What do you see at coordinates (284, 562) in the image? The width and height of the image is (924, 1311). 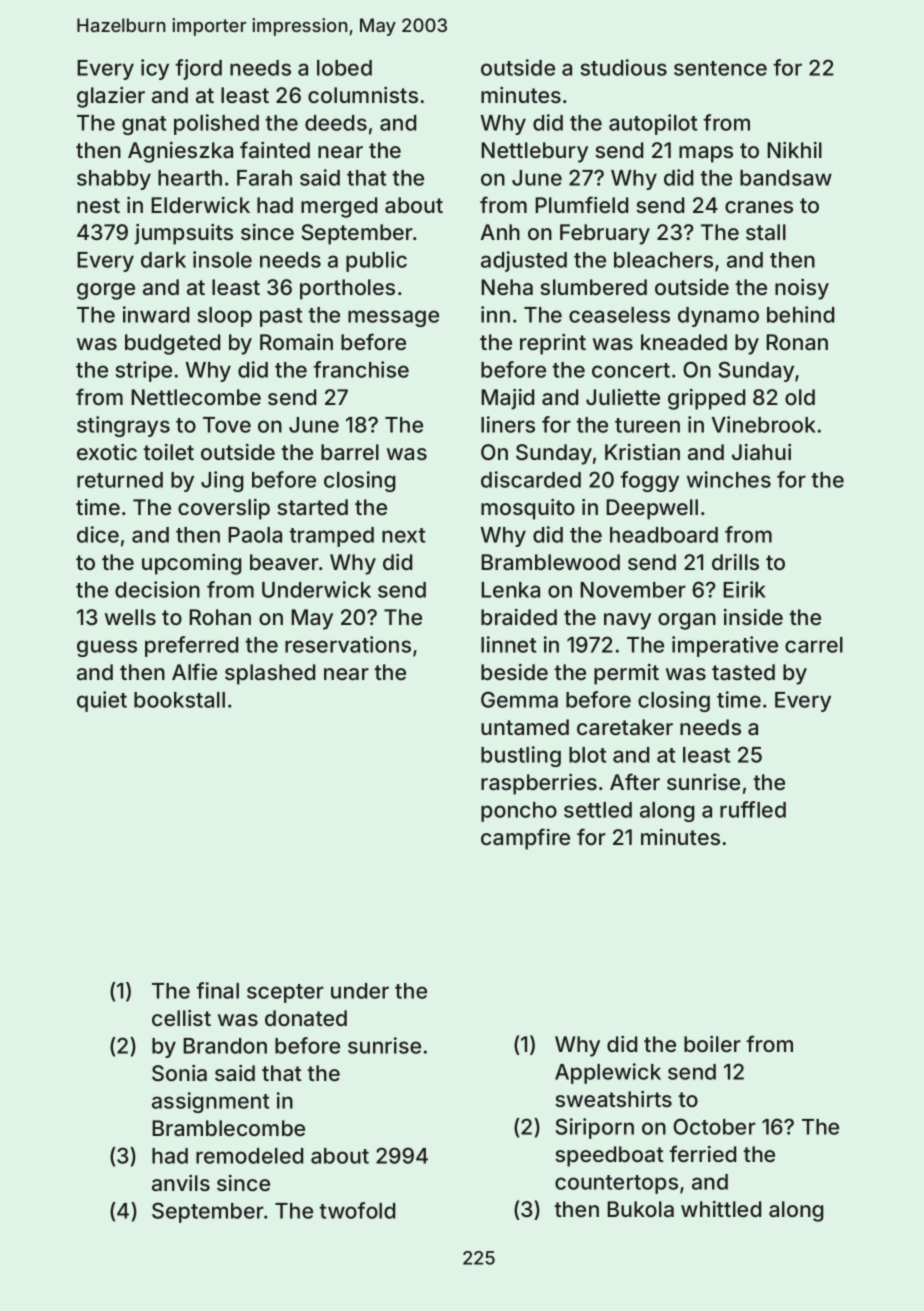 I see `beaver` at bounding box center [284, 562].
